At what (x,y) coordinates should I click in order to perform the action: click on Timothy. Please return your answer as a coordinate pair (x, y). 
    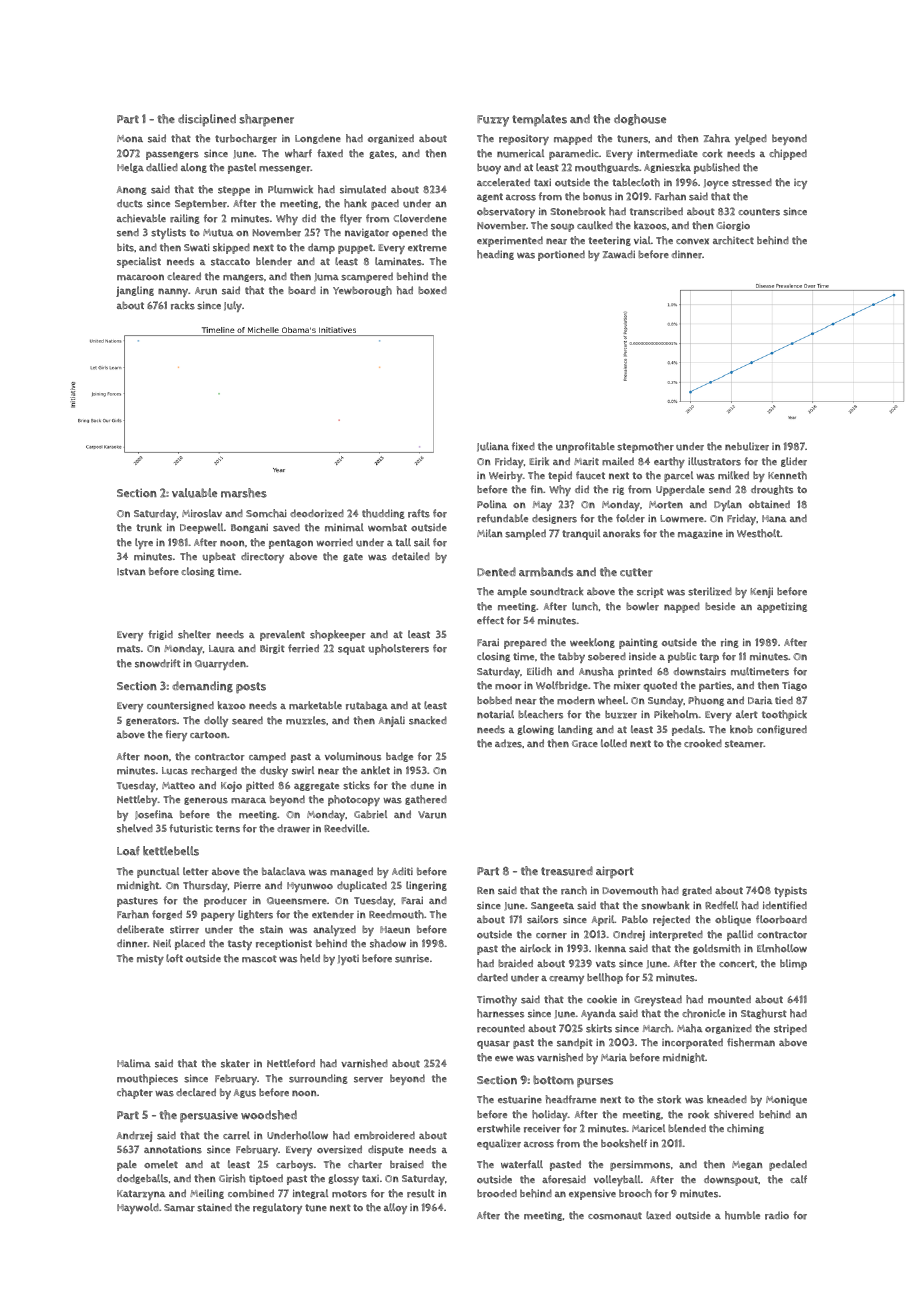
    Looking at the image, I should click on (497, 1000).
